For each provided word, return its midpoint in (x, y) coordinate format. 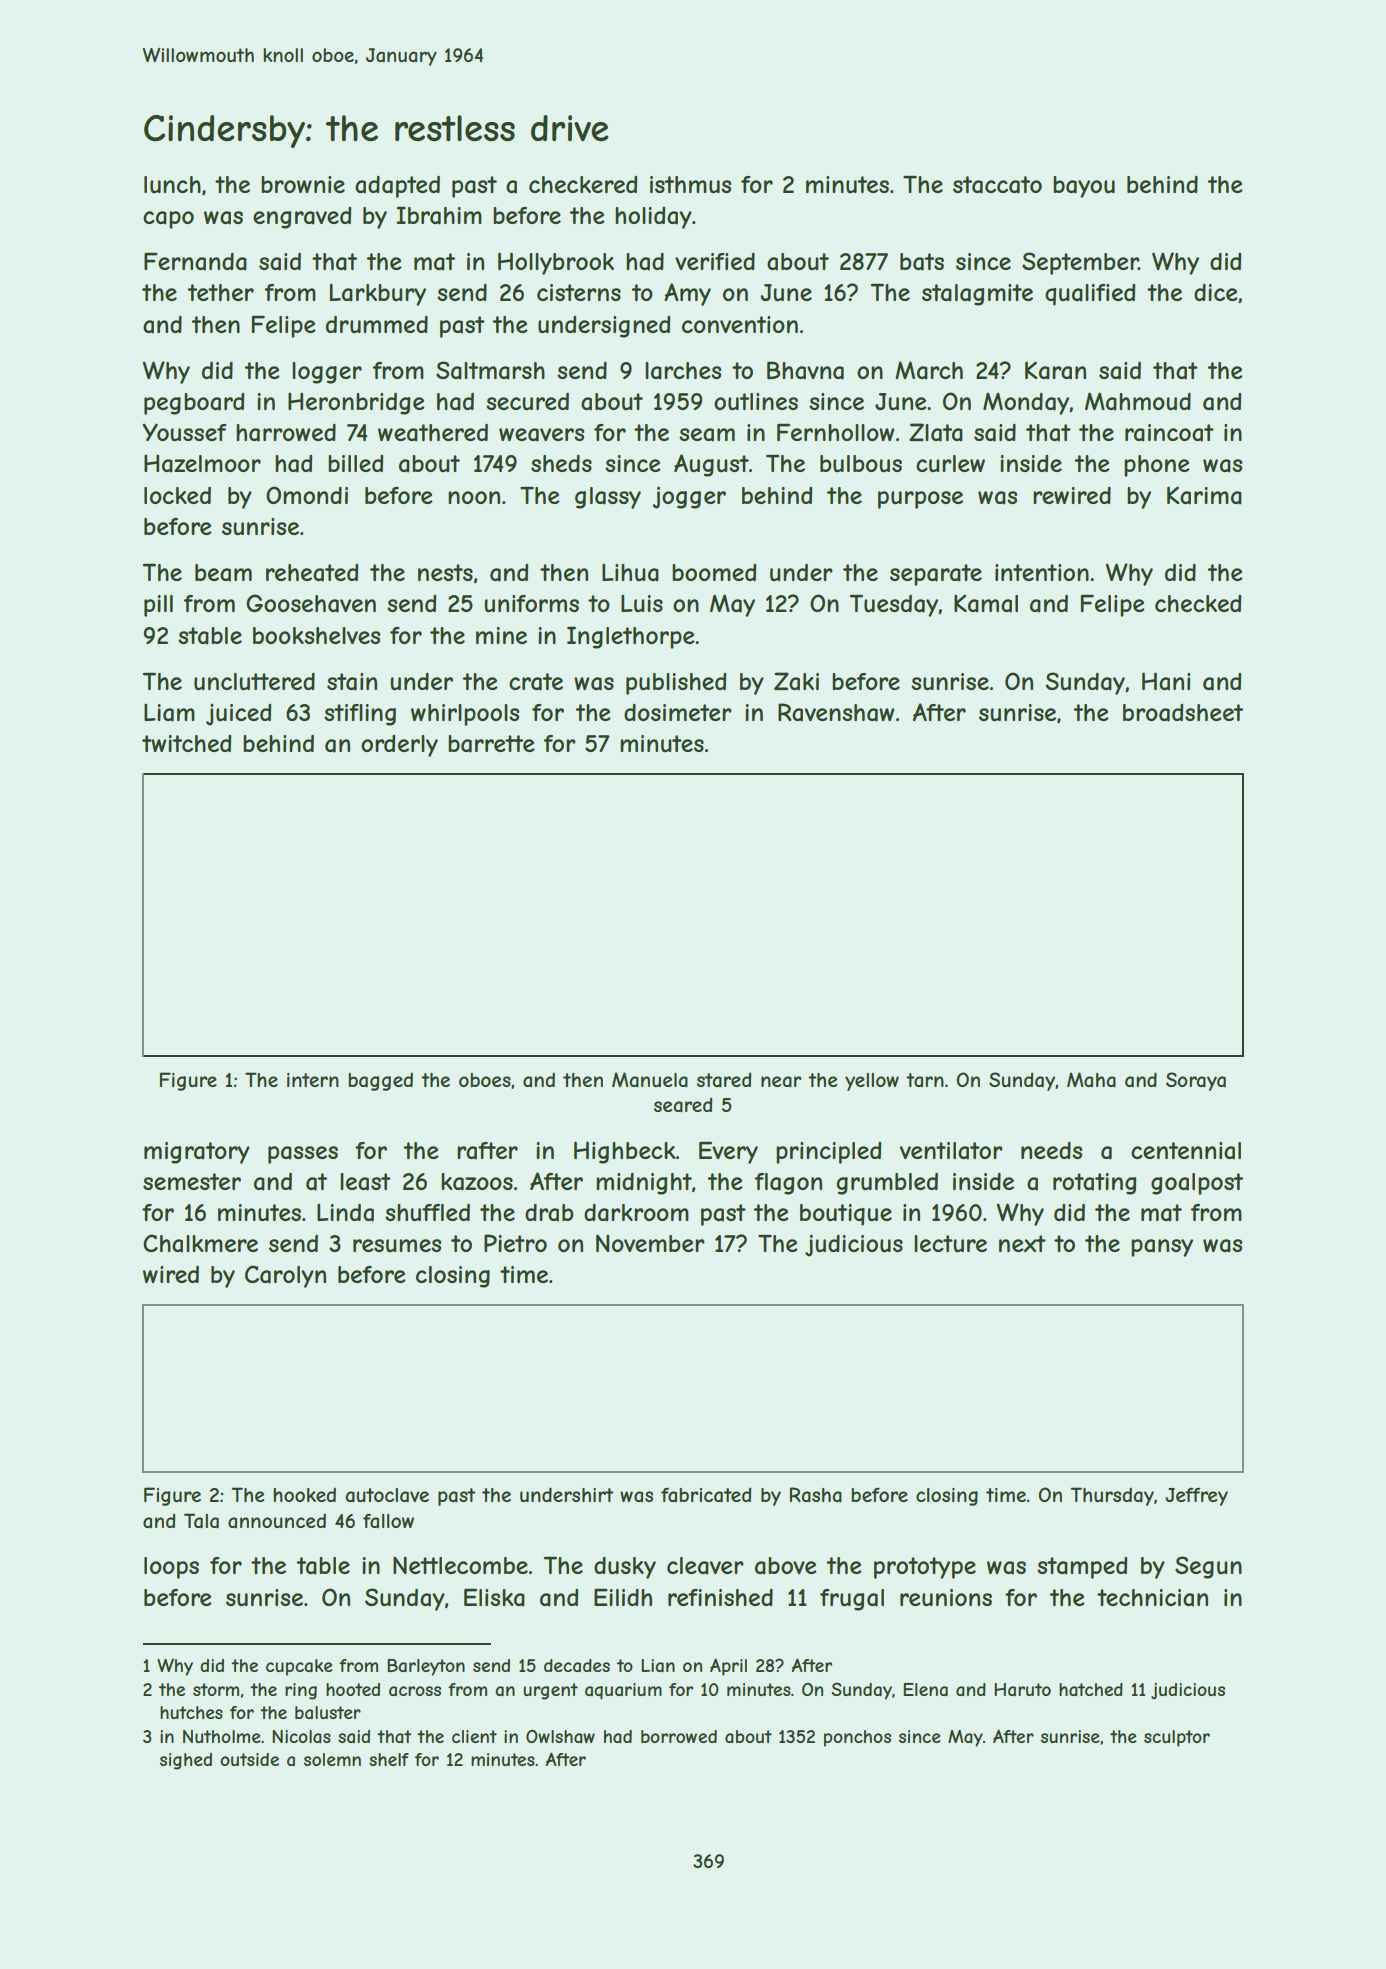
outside (249, 1759)
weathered (433, 433)
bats (922, 262)
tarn (925, 1080)
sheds (561, 463)
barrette (491, 744)
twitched (186, 743)
